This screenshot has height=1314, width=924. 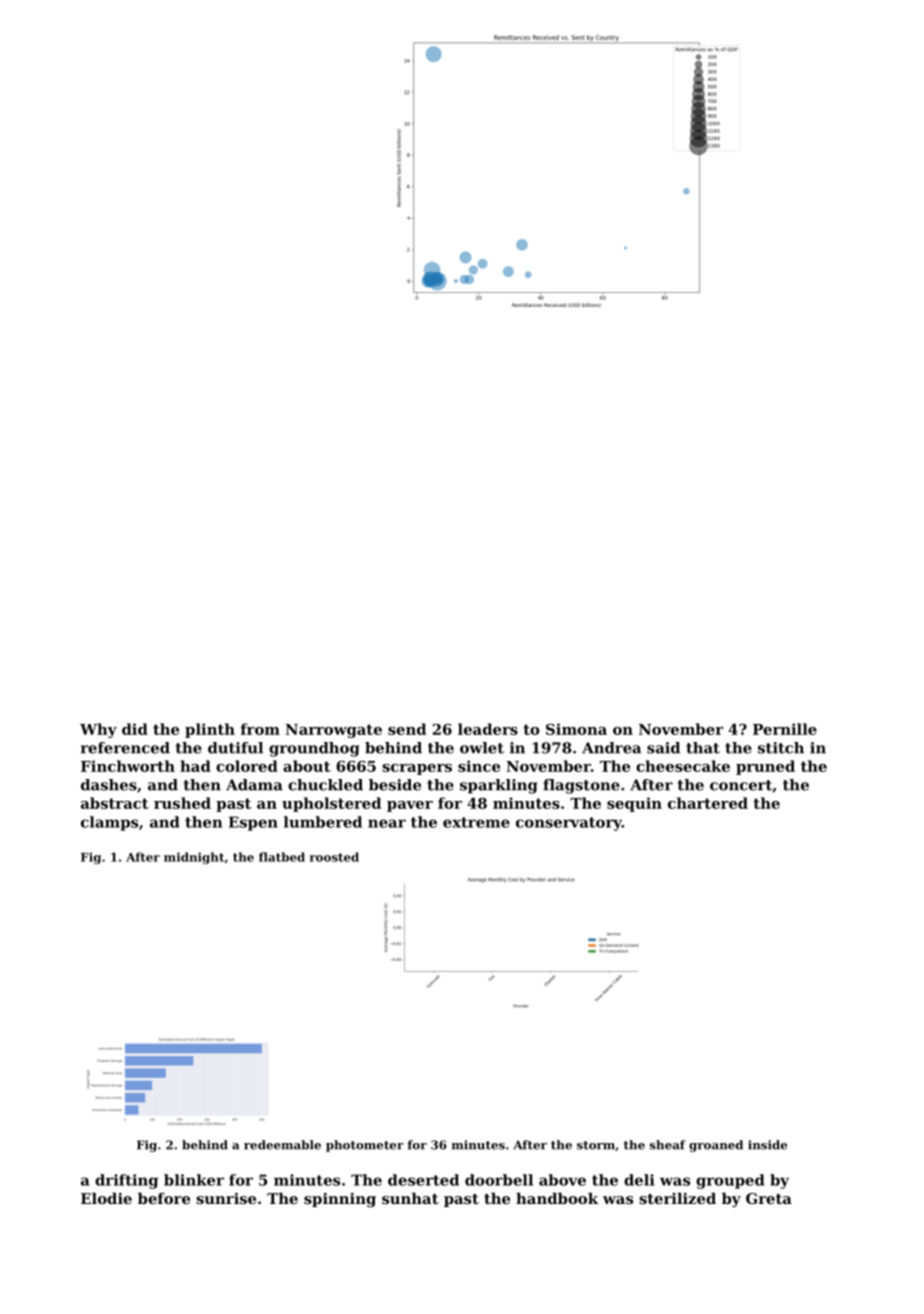 I want to click on blinker, so click(x=194, y=1180).
